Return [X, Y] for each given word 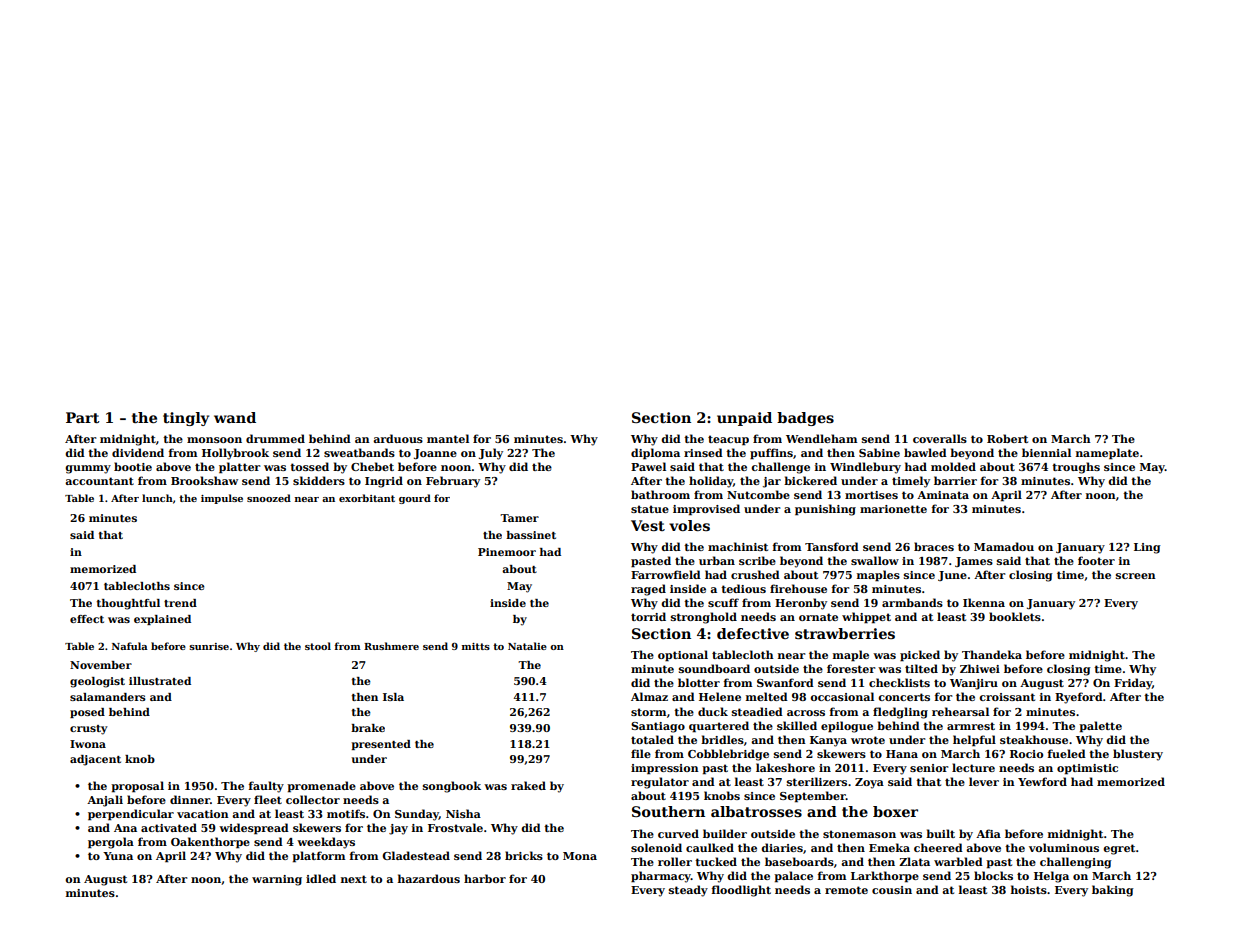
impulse [222, 499]
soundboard [714, 668]
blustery [1138, 755]
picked [920, 656]
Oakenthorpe [210, 843]
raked [528, 785]
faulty [266, 787]
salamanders [108, 697]
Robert [1007, 438]
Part [83, 417]
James [974, 562]
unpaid [744, 419]
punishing [825, 510]
